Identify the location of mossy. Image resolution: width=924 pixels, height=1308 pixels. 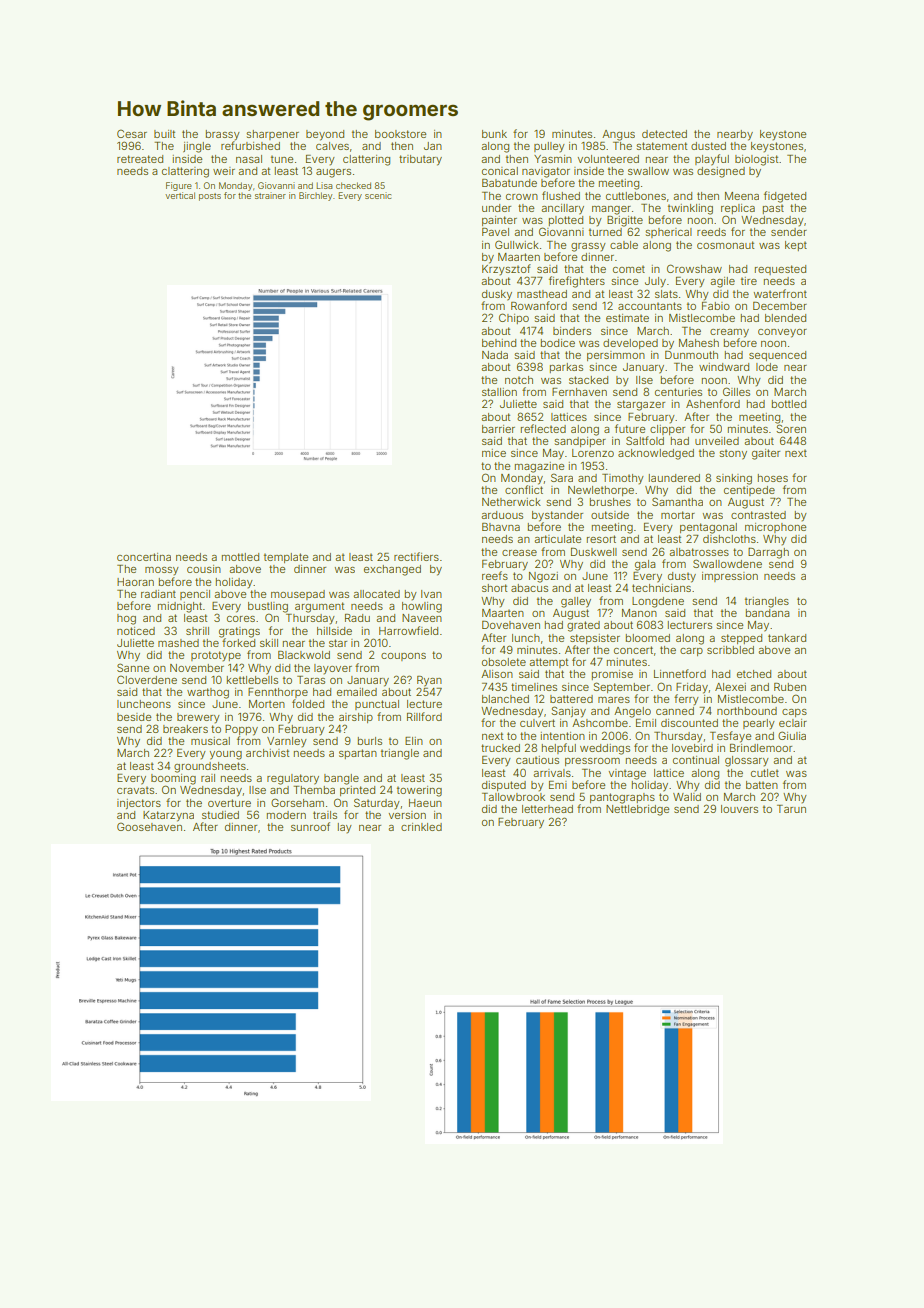
(162, 571).
